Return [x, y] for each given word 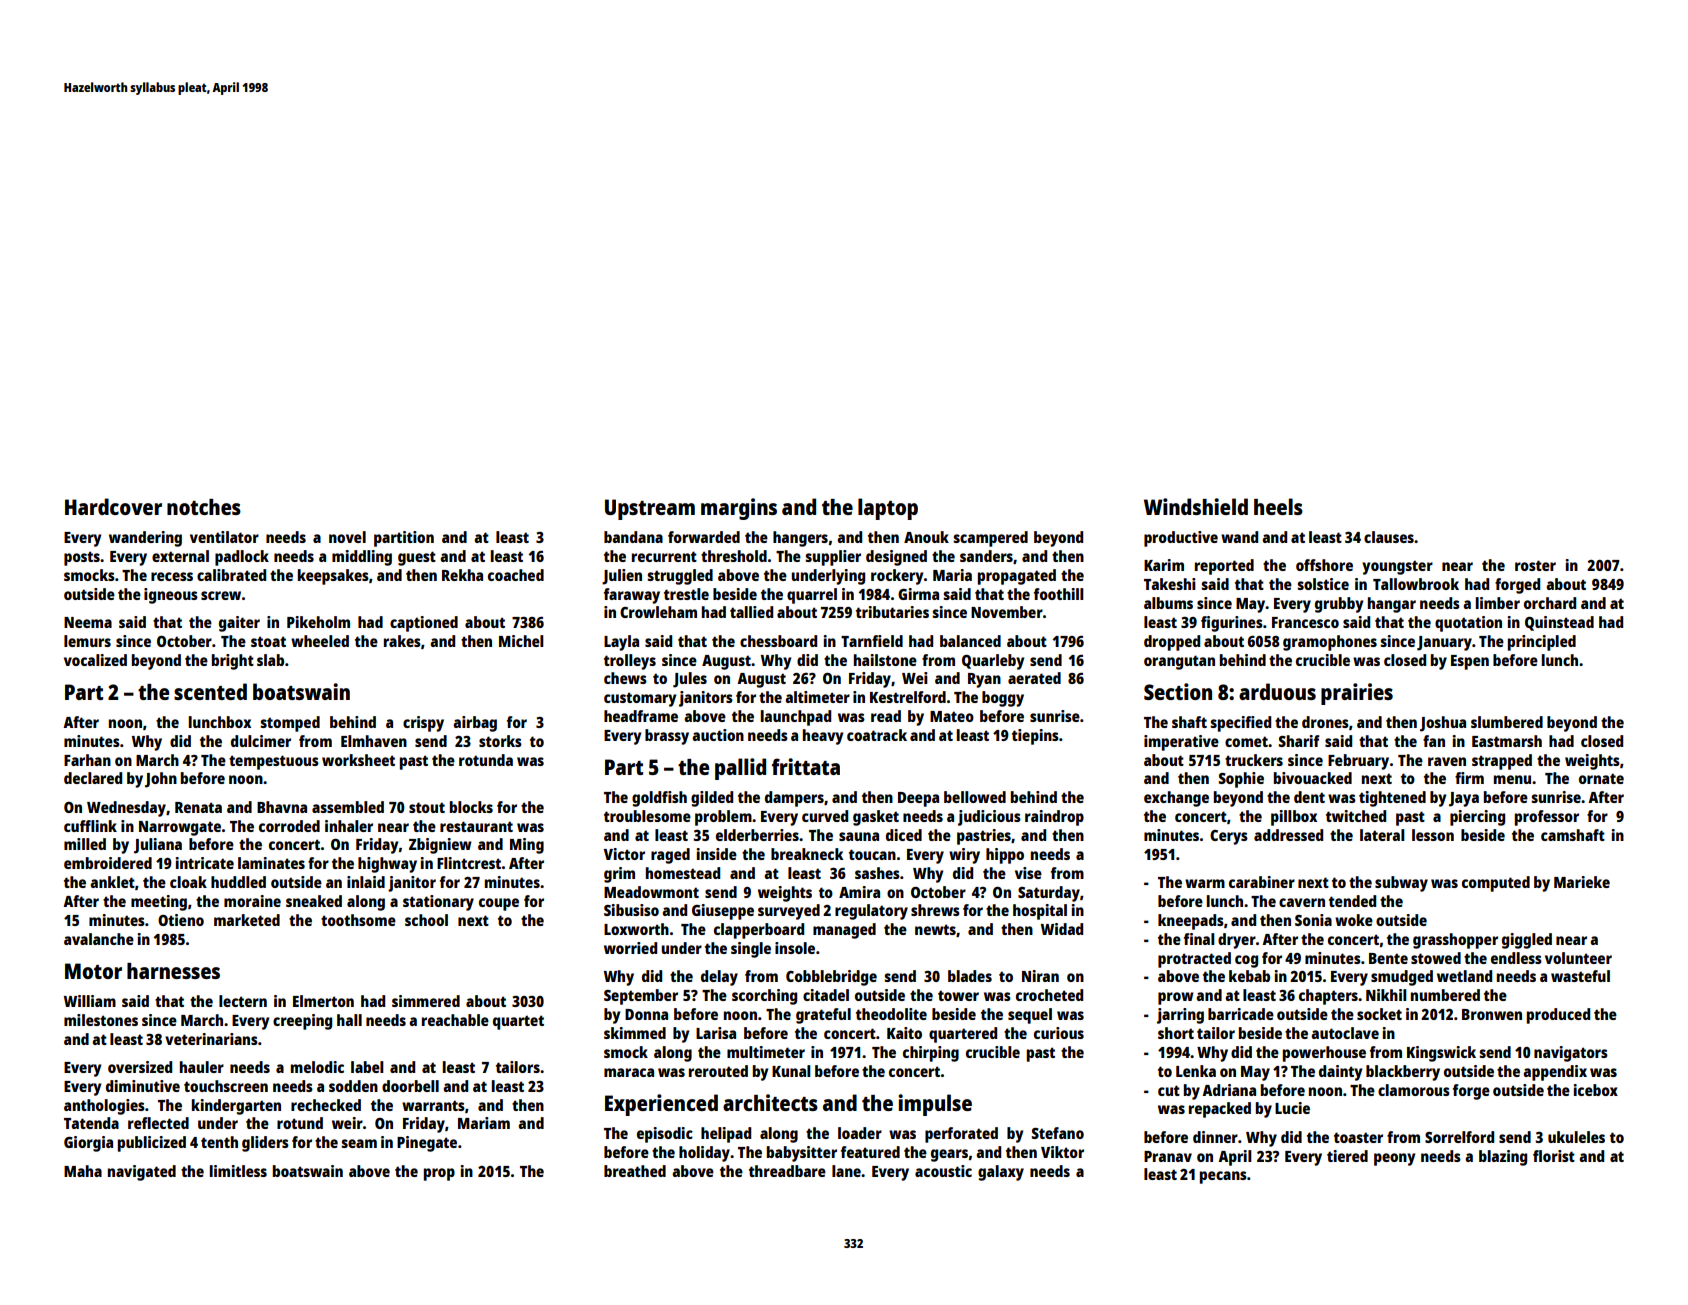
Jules [690, 680]
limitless [238, 1171]
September [641, 997]
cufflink [90, 826]
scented [210, 691]
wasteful [1580, 976]
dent [1309, 797]
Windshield [1196, 506]
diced [904, 835]
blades [970, 976]
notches [204, 507]
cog [1246, 961]
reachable [455, 1020]
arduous [1277, 691]
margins [739, 509]
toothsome [358, 920]
